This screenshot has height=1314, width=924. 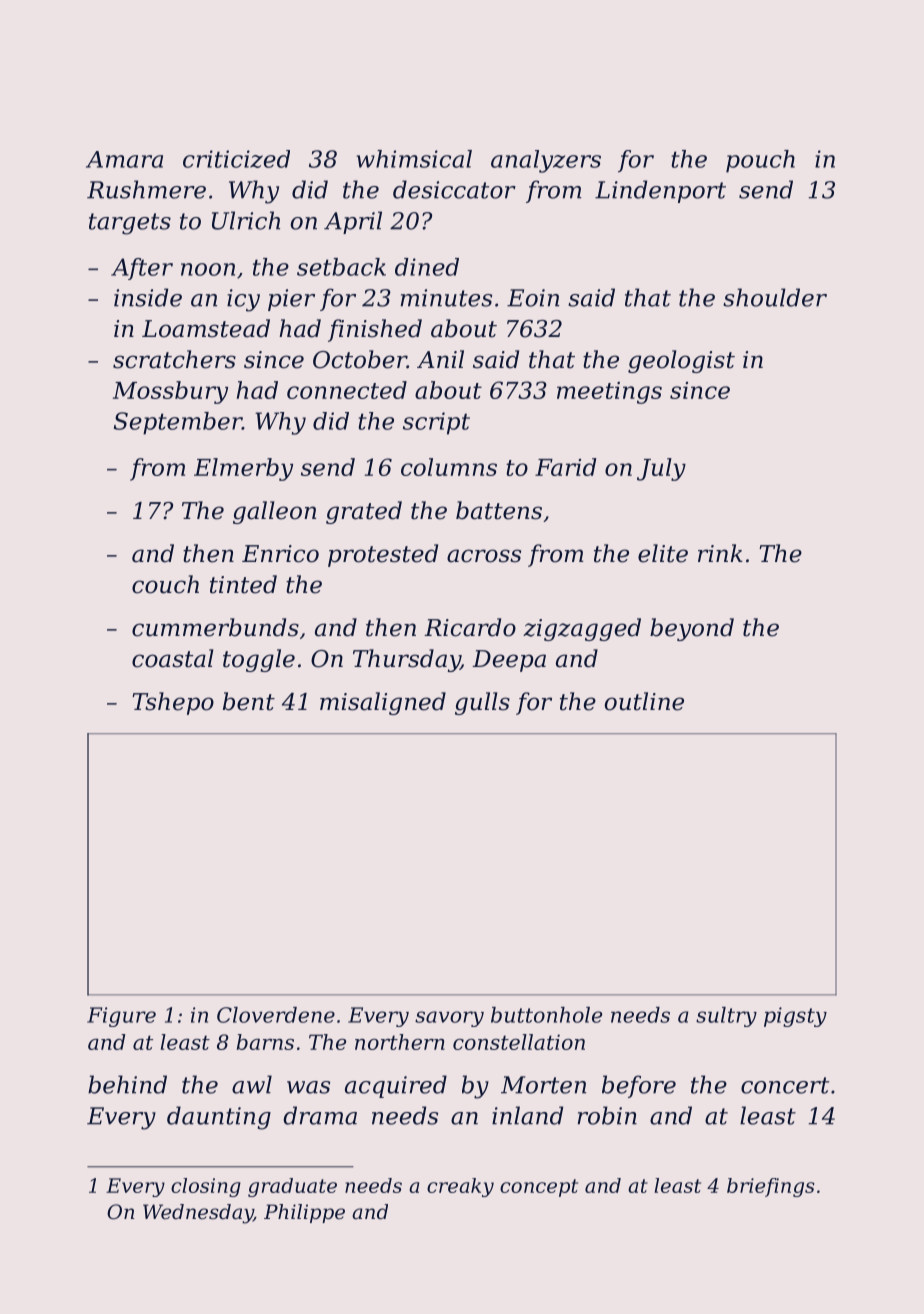 I want to click on acquired, so click(x=396, y=1086).
